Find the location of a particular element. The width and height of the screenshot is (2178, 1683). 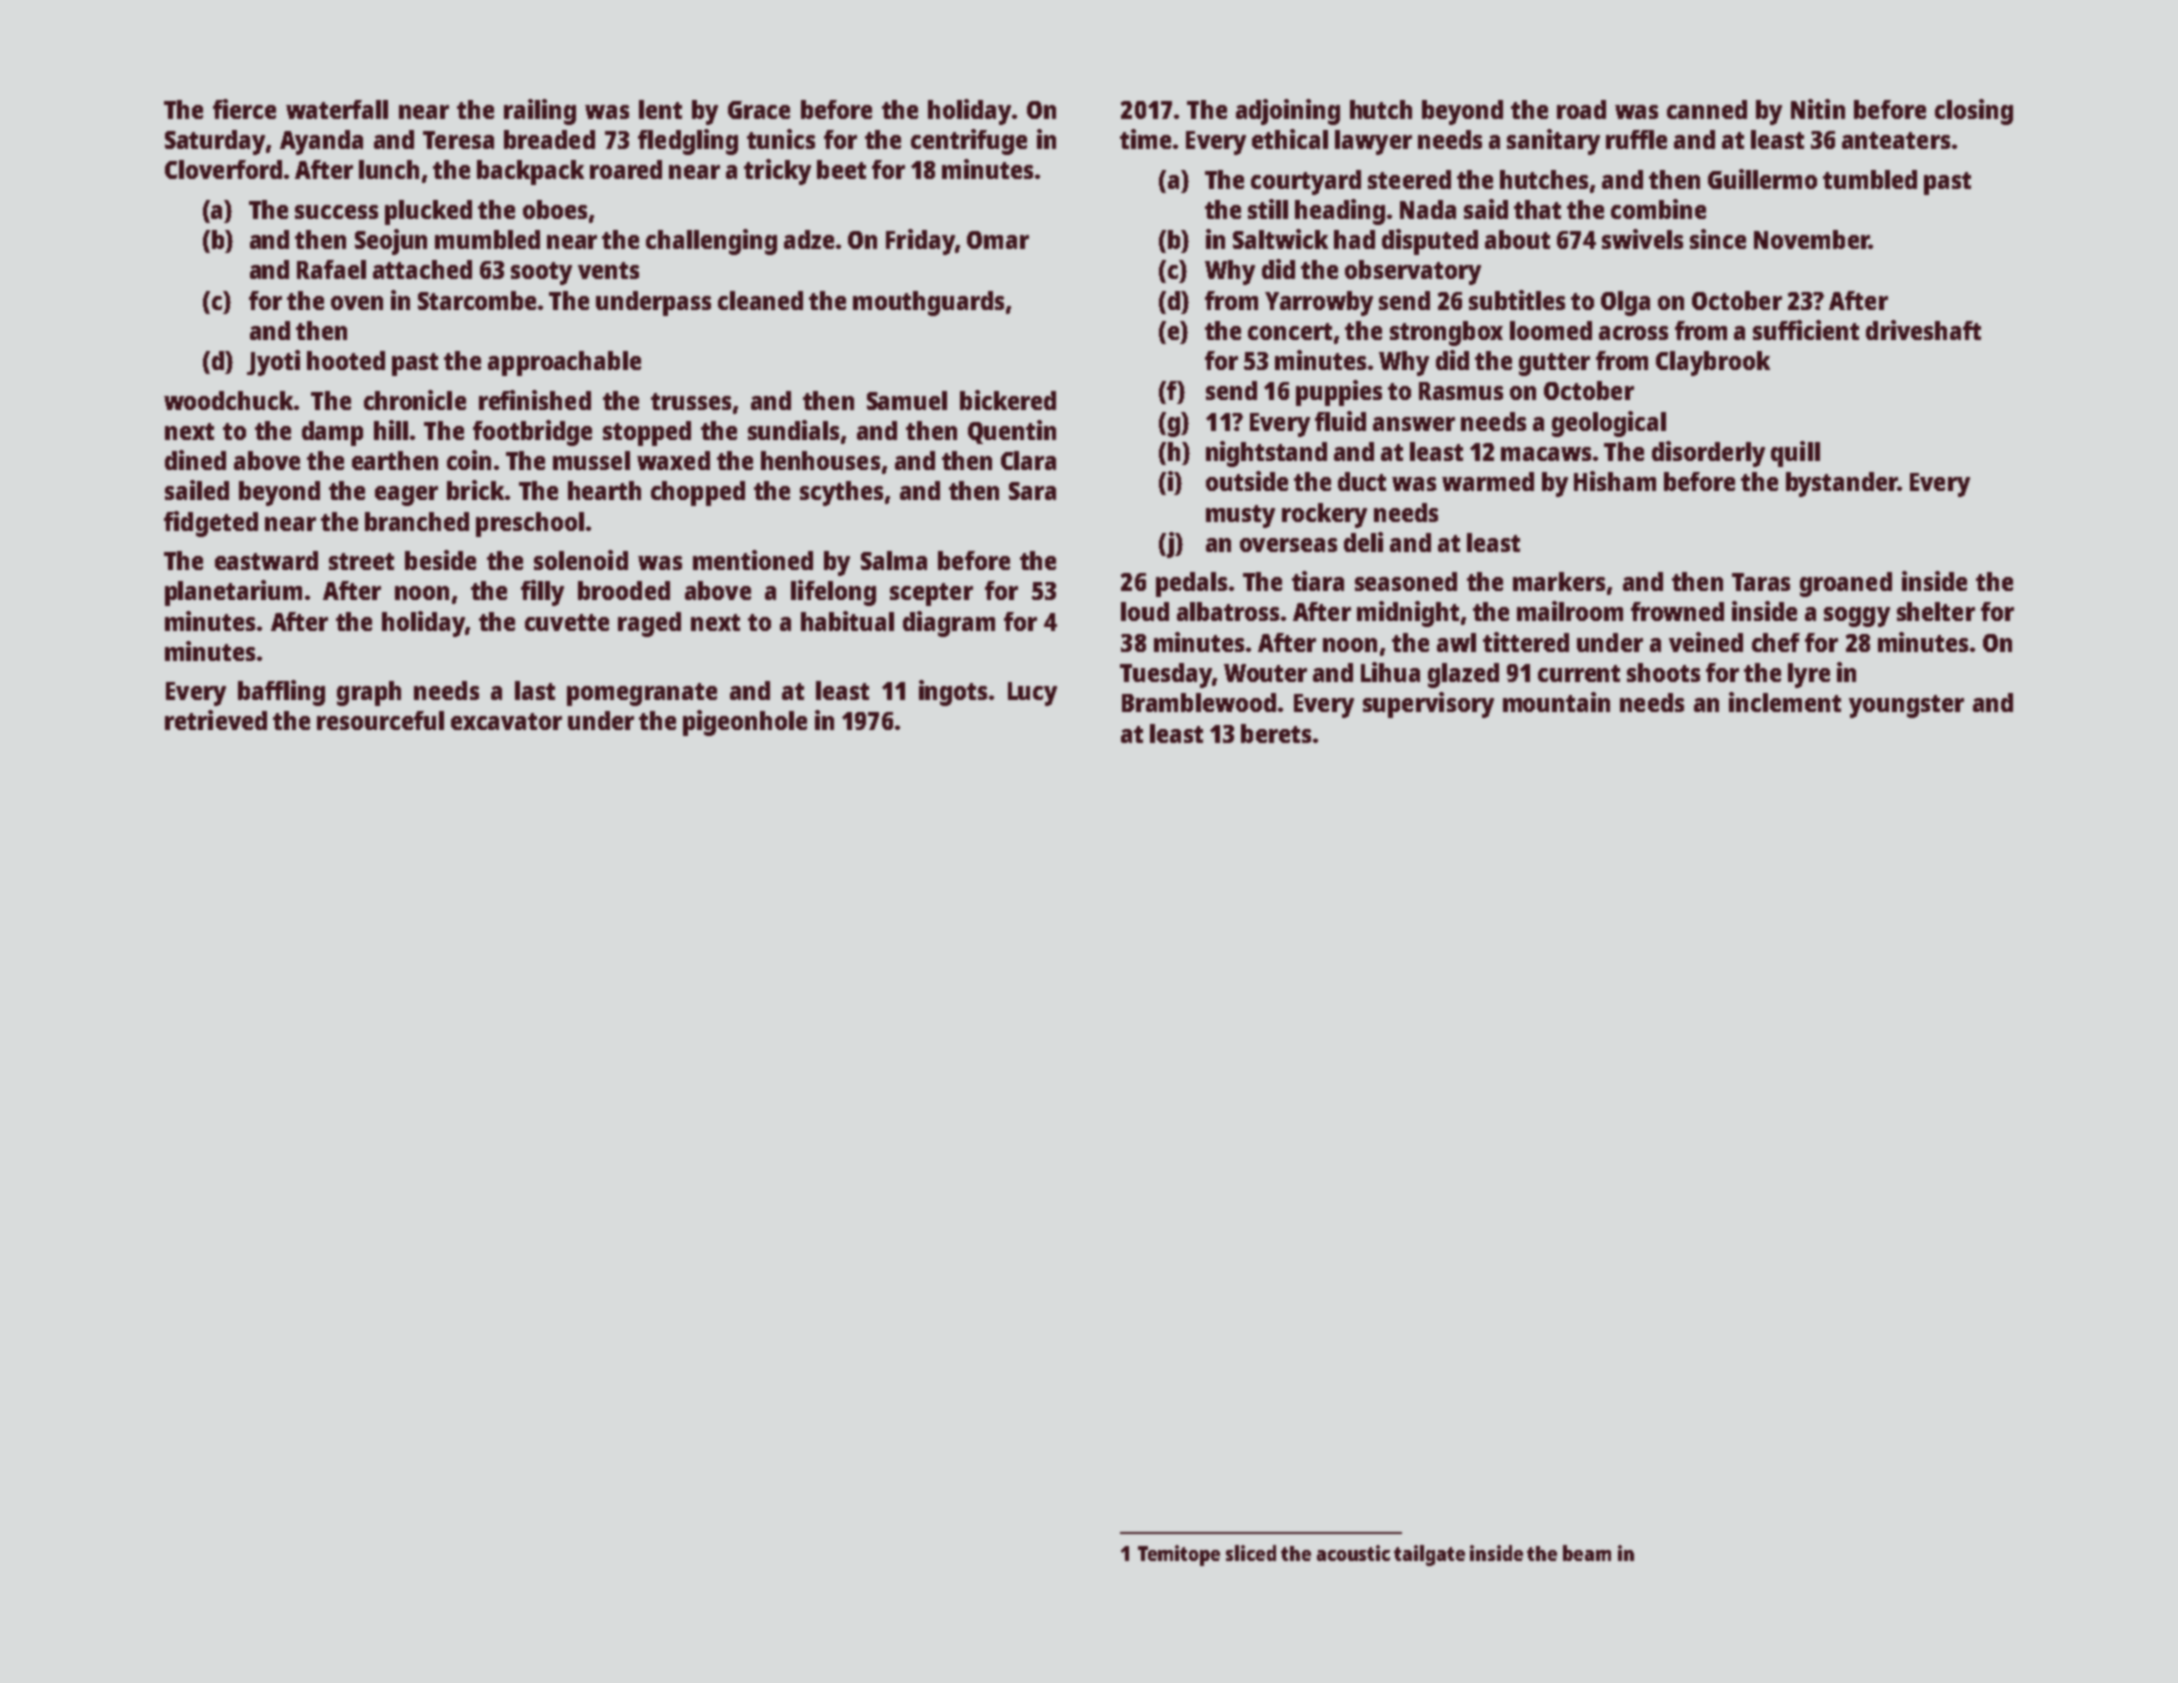

closing is located at coordinates (1974, 112).
